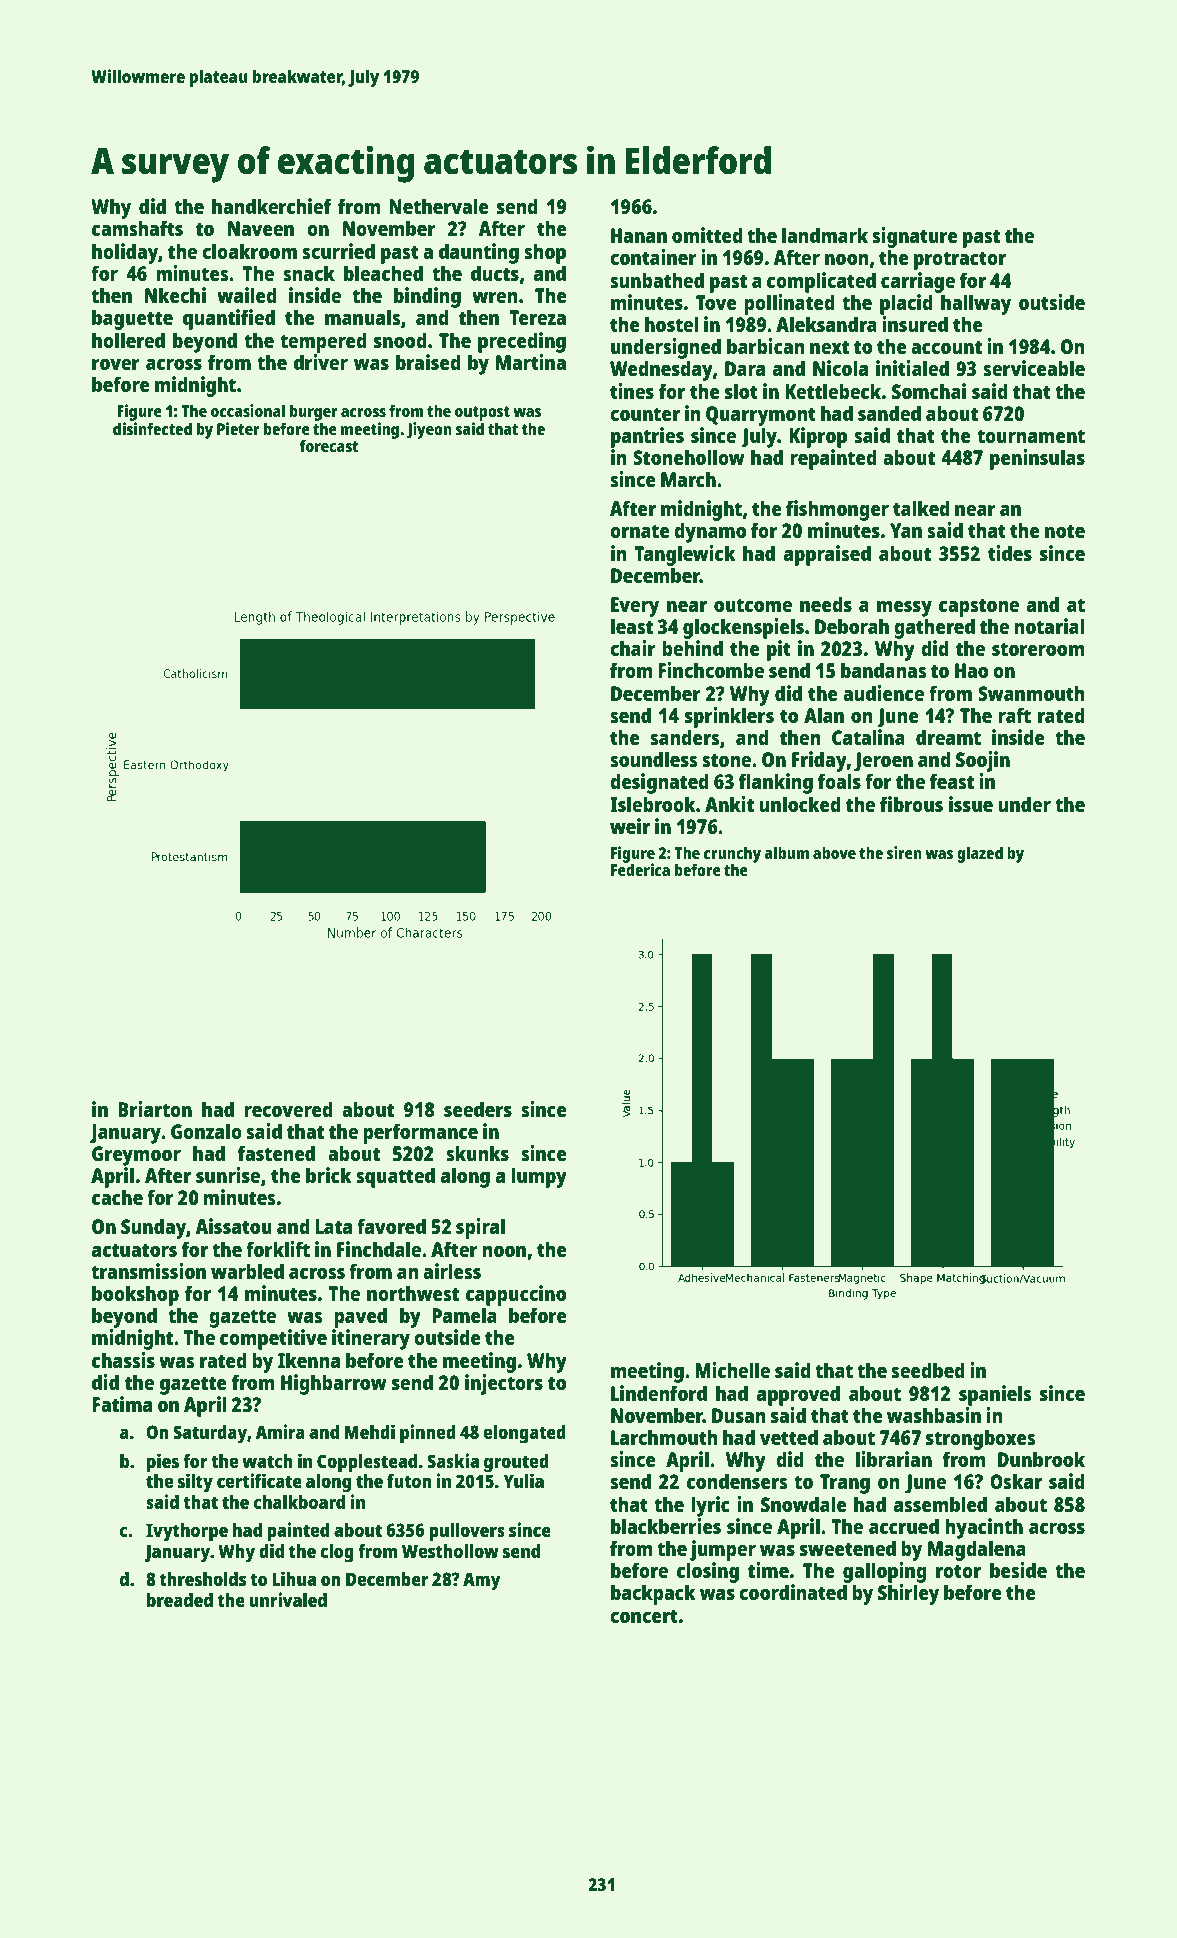 The image size is (1177, 1938). I want to click on seedbed, so click(928, 1370).
